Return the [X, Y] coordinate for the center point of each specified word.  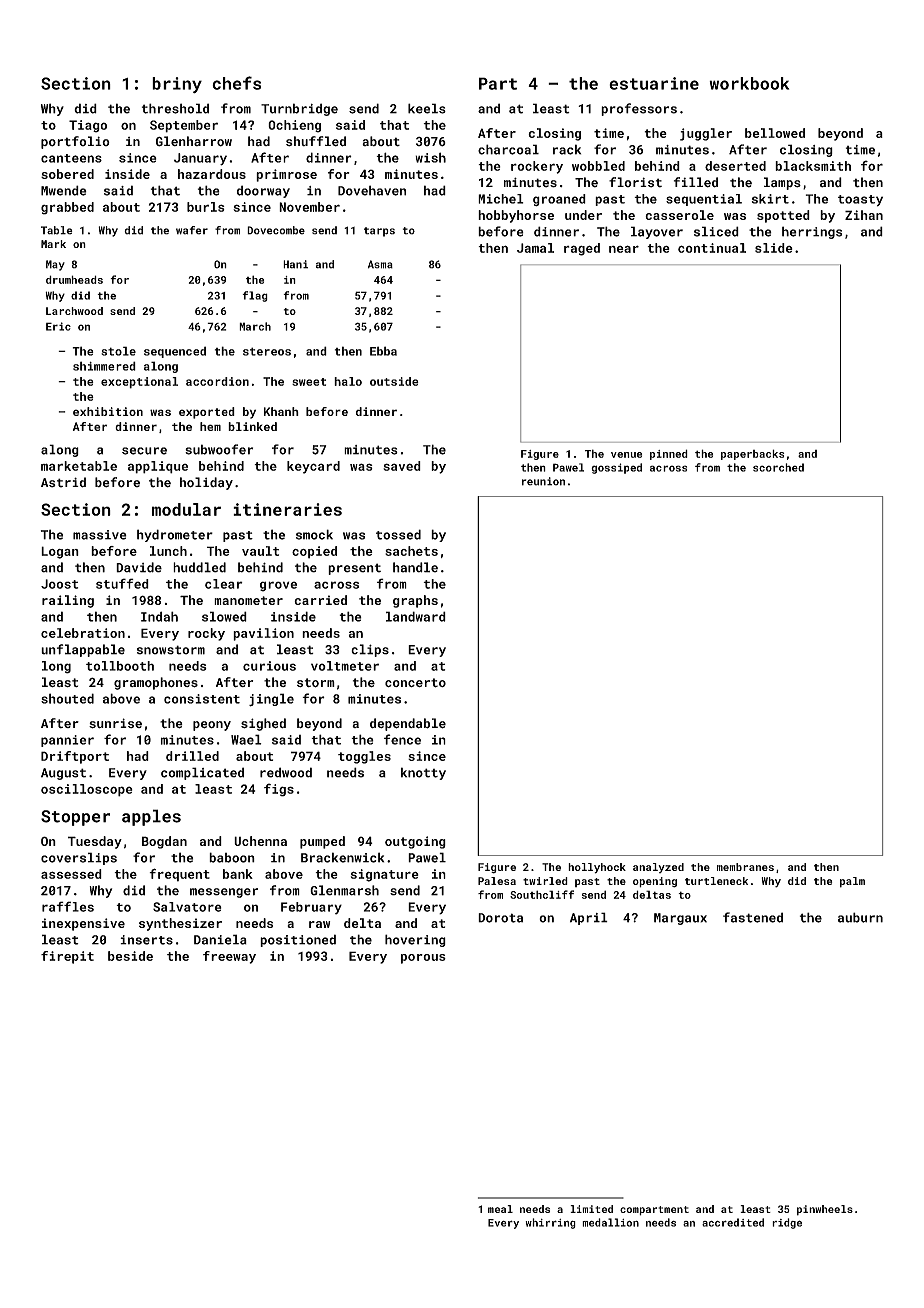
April [589, 918]
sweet [309, 382]
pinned [669, 454]
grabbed [67, 208]
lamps [782, 183]
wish [430, 157]
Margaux [680, 919]
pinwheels [825, 1210]
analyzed [658, 868]
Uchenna [260, 841]
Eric [58, 326]
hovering [415, 940]
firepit [67, 957]
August [63, 774]
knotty [423, 773]
